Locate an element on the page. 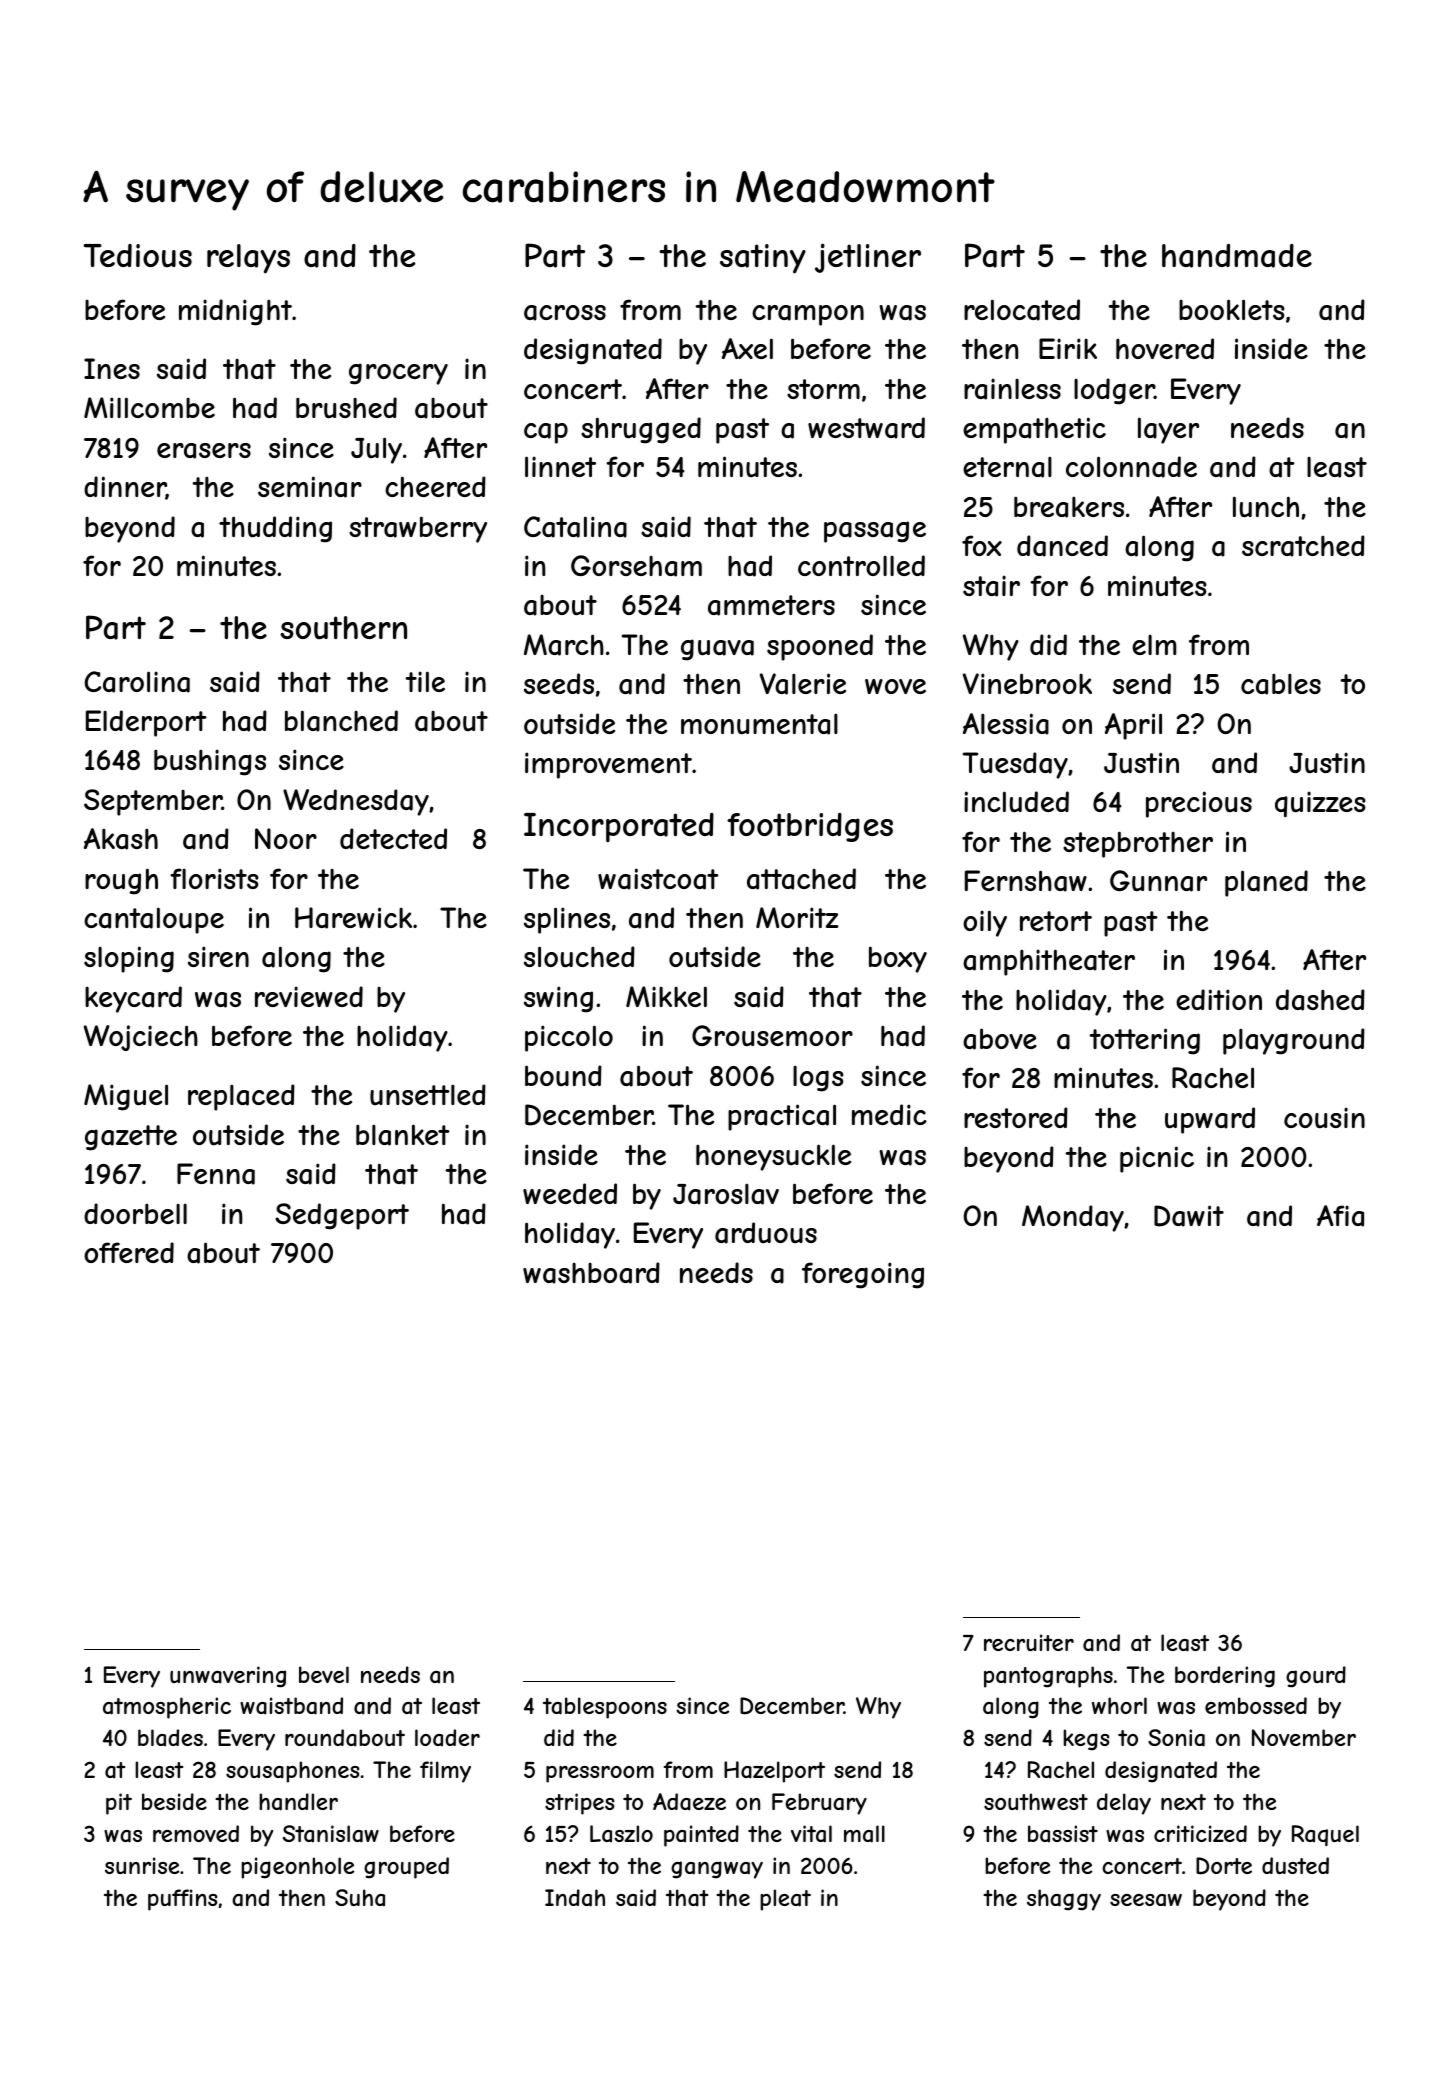 The width and height of the page is (1450, 2100). bevel is located at coordinates (324, 1674).
